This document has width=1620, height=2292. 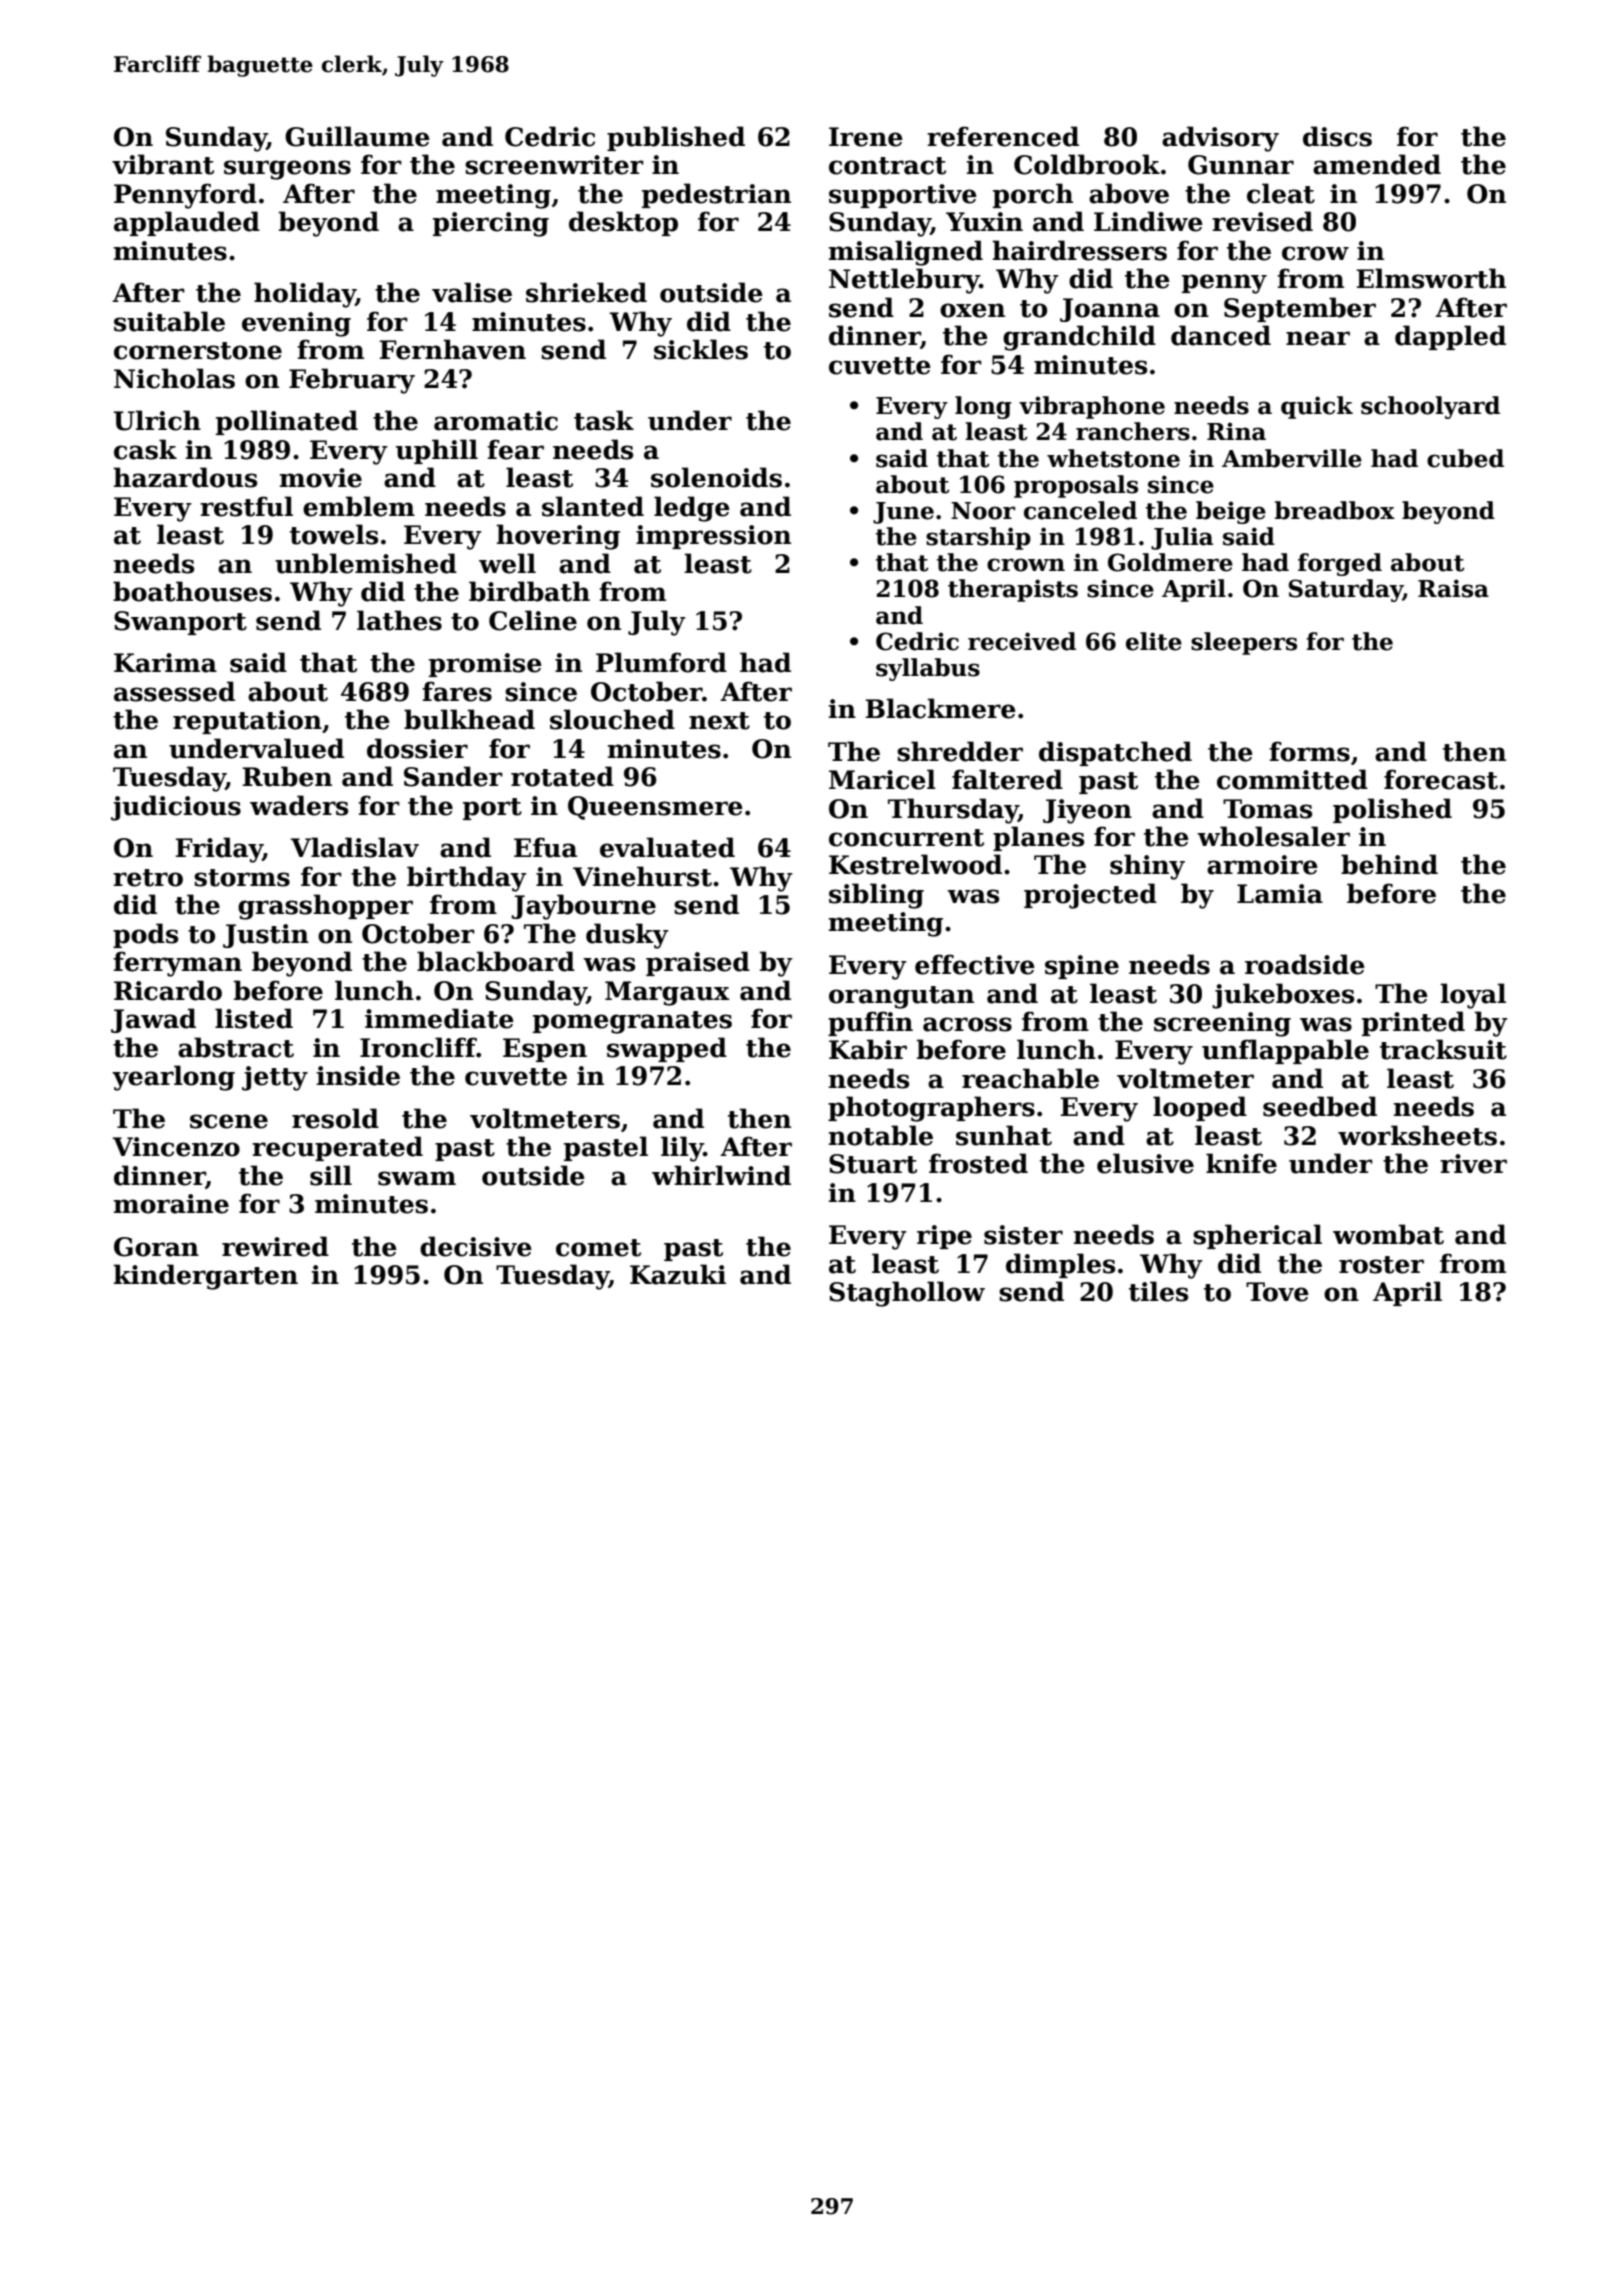 What do you see at coordinates (275, 1246) in the document?
I see `rewired` at bounding box center [275, 1246].
